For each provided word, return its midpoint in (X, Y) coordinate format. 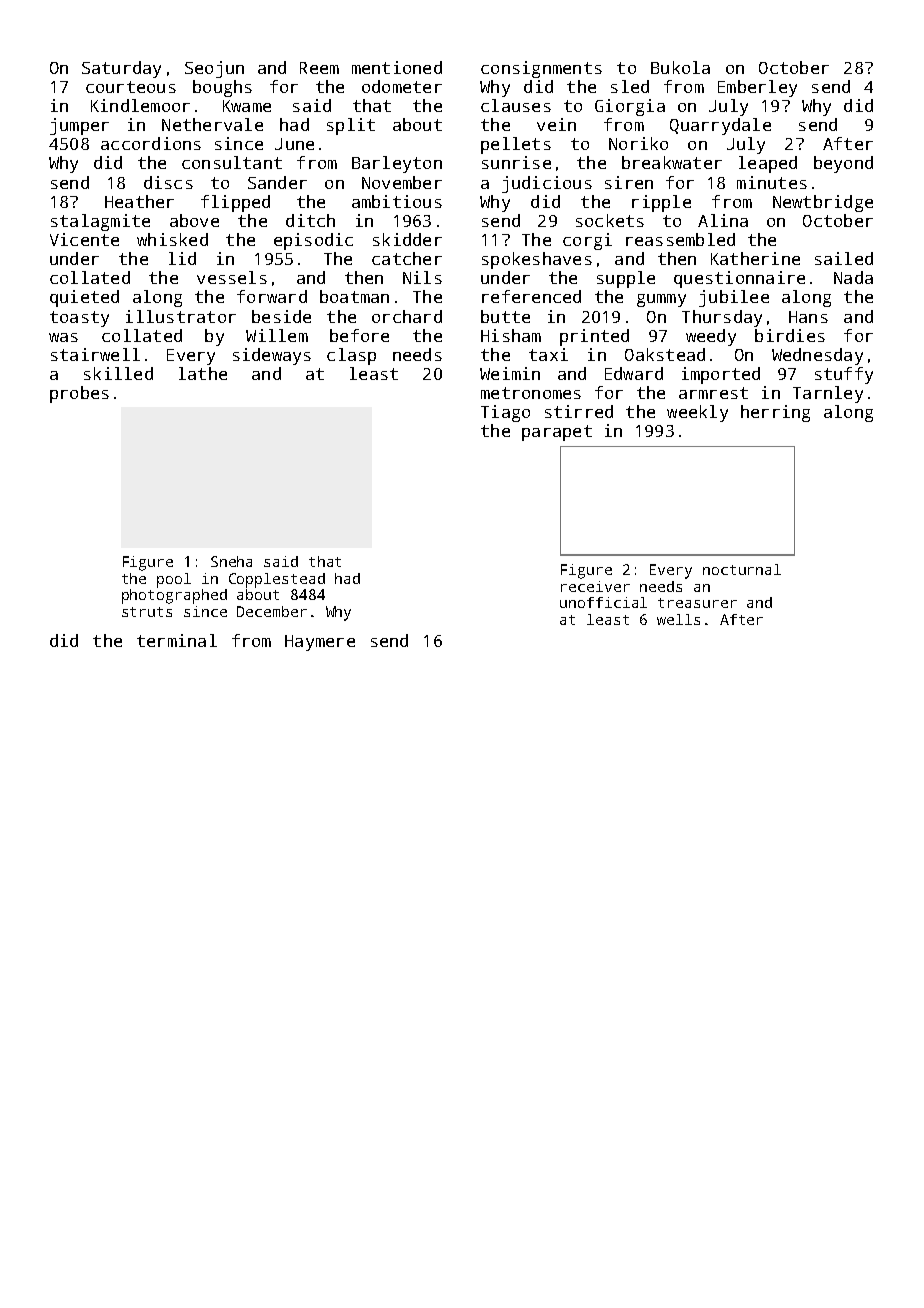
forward (272, 296)
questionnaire (739, 279)
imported (721, 375)
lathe (203, 373)
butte (505, 316)
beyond (843, 164)
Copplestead (277, 580)
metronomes (531, 393)
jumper (79, 126)
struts (147, 612)
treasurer (697, 603)
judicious (547, 184)
